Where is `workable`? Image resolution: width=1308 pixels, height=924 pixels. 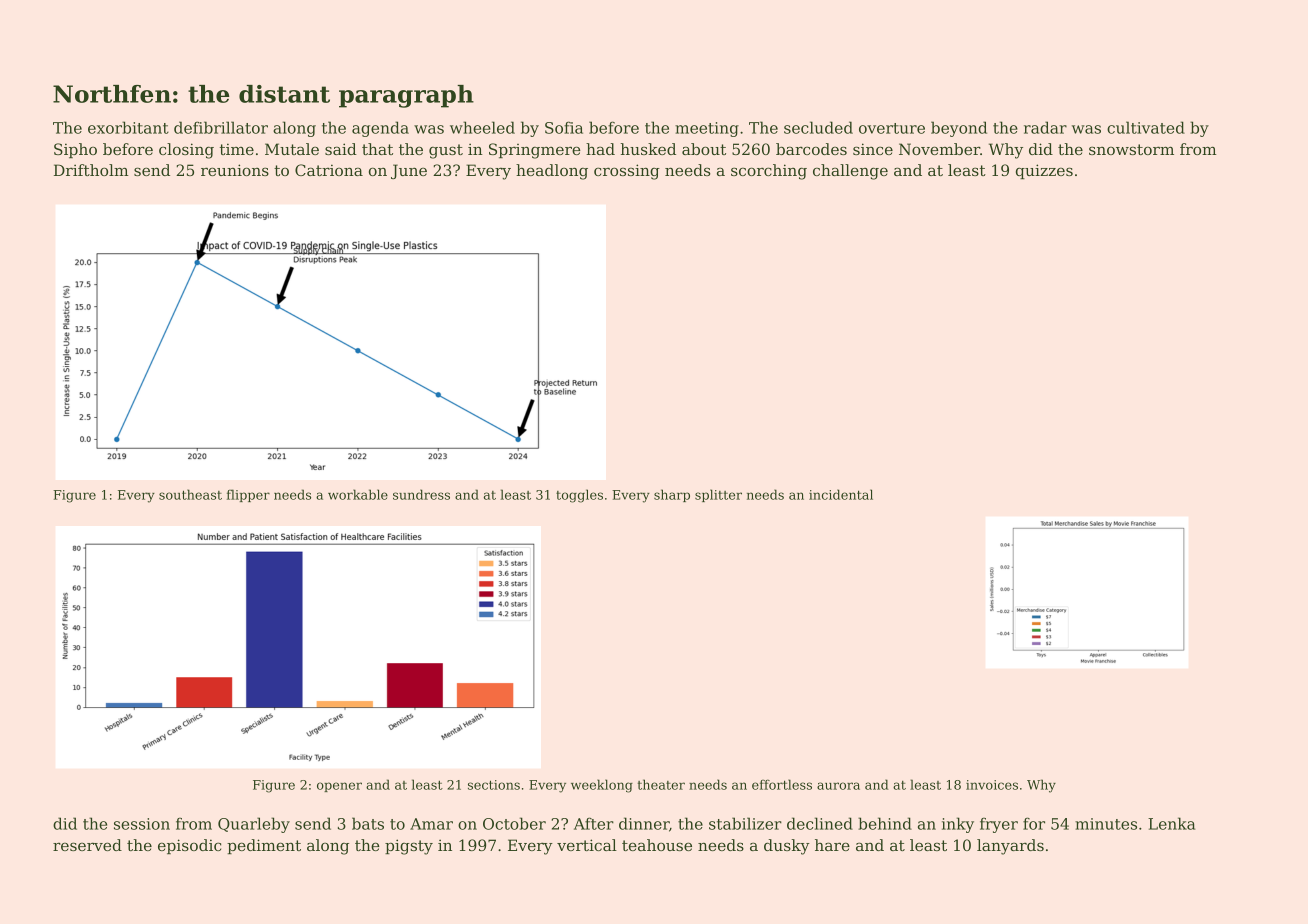
workable is located at coordinates (358, 494).
